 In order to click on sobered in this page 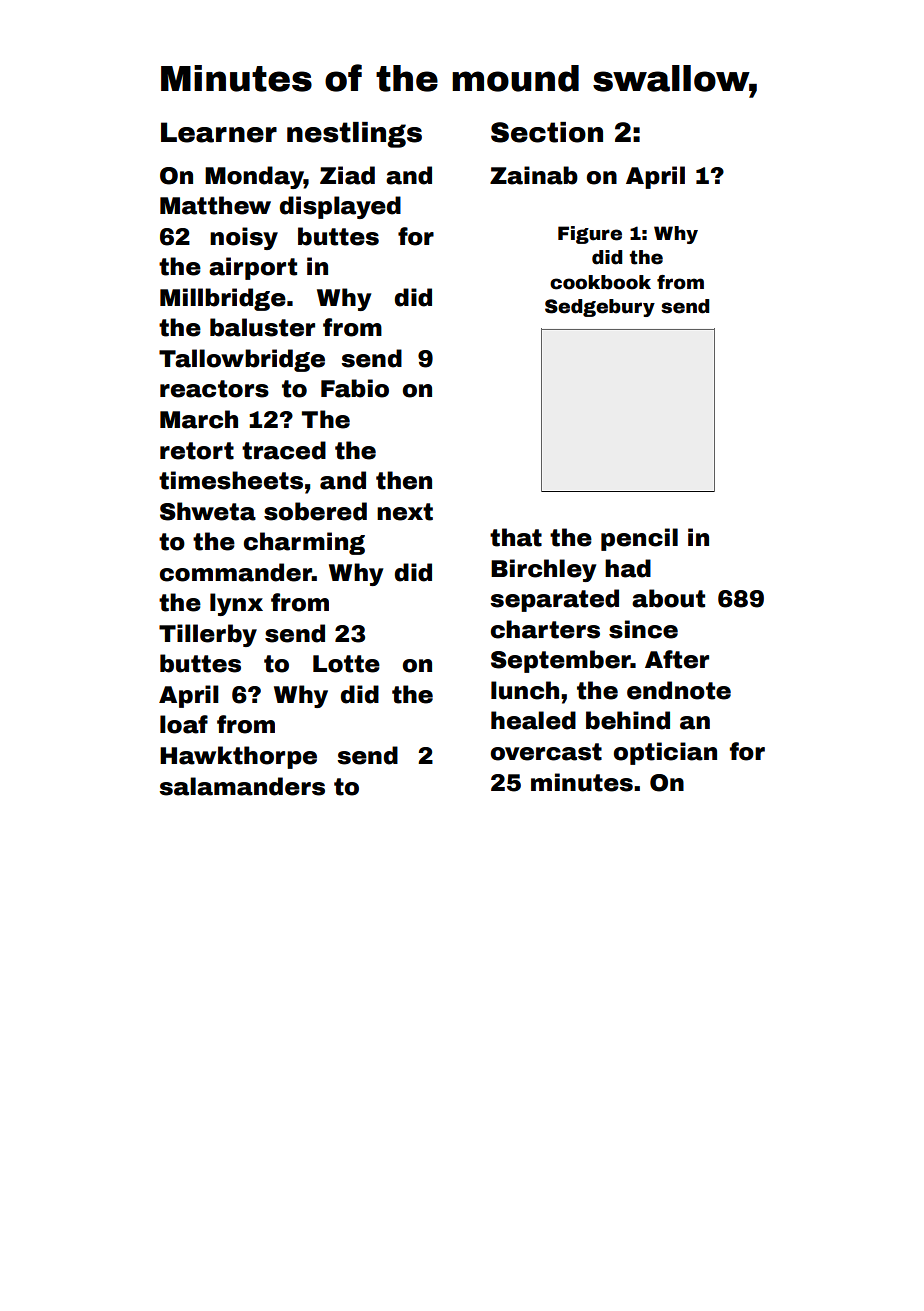, I will do `click(315, 511)`.
